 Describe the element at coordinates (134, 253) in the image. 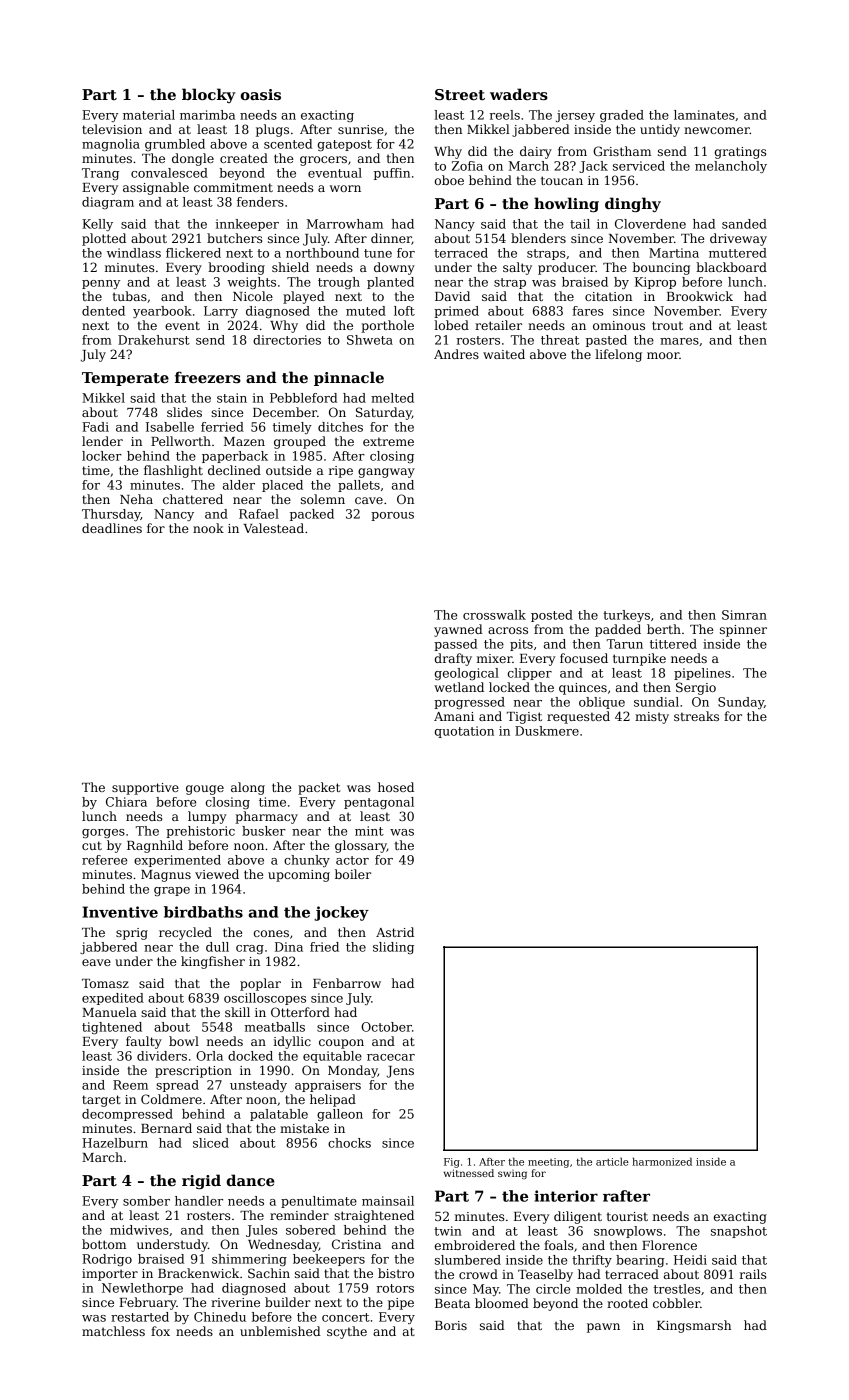

I see `windlass` at that location.
